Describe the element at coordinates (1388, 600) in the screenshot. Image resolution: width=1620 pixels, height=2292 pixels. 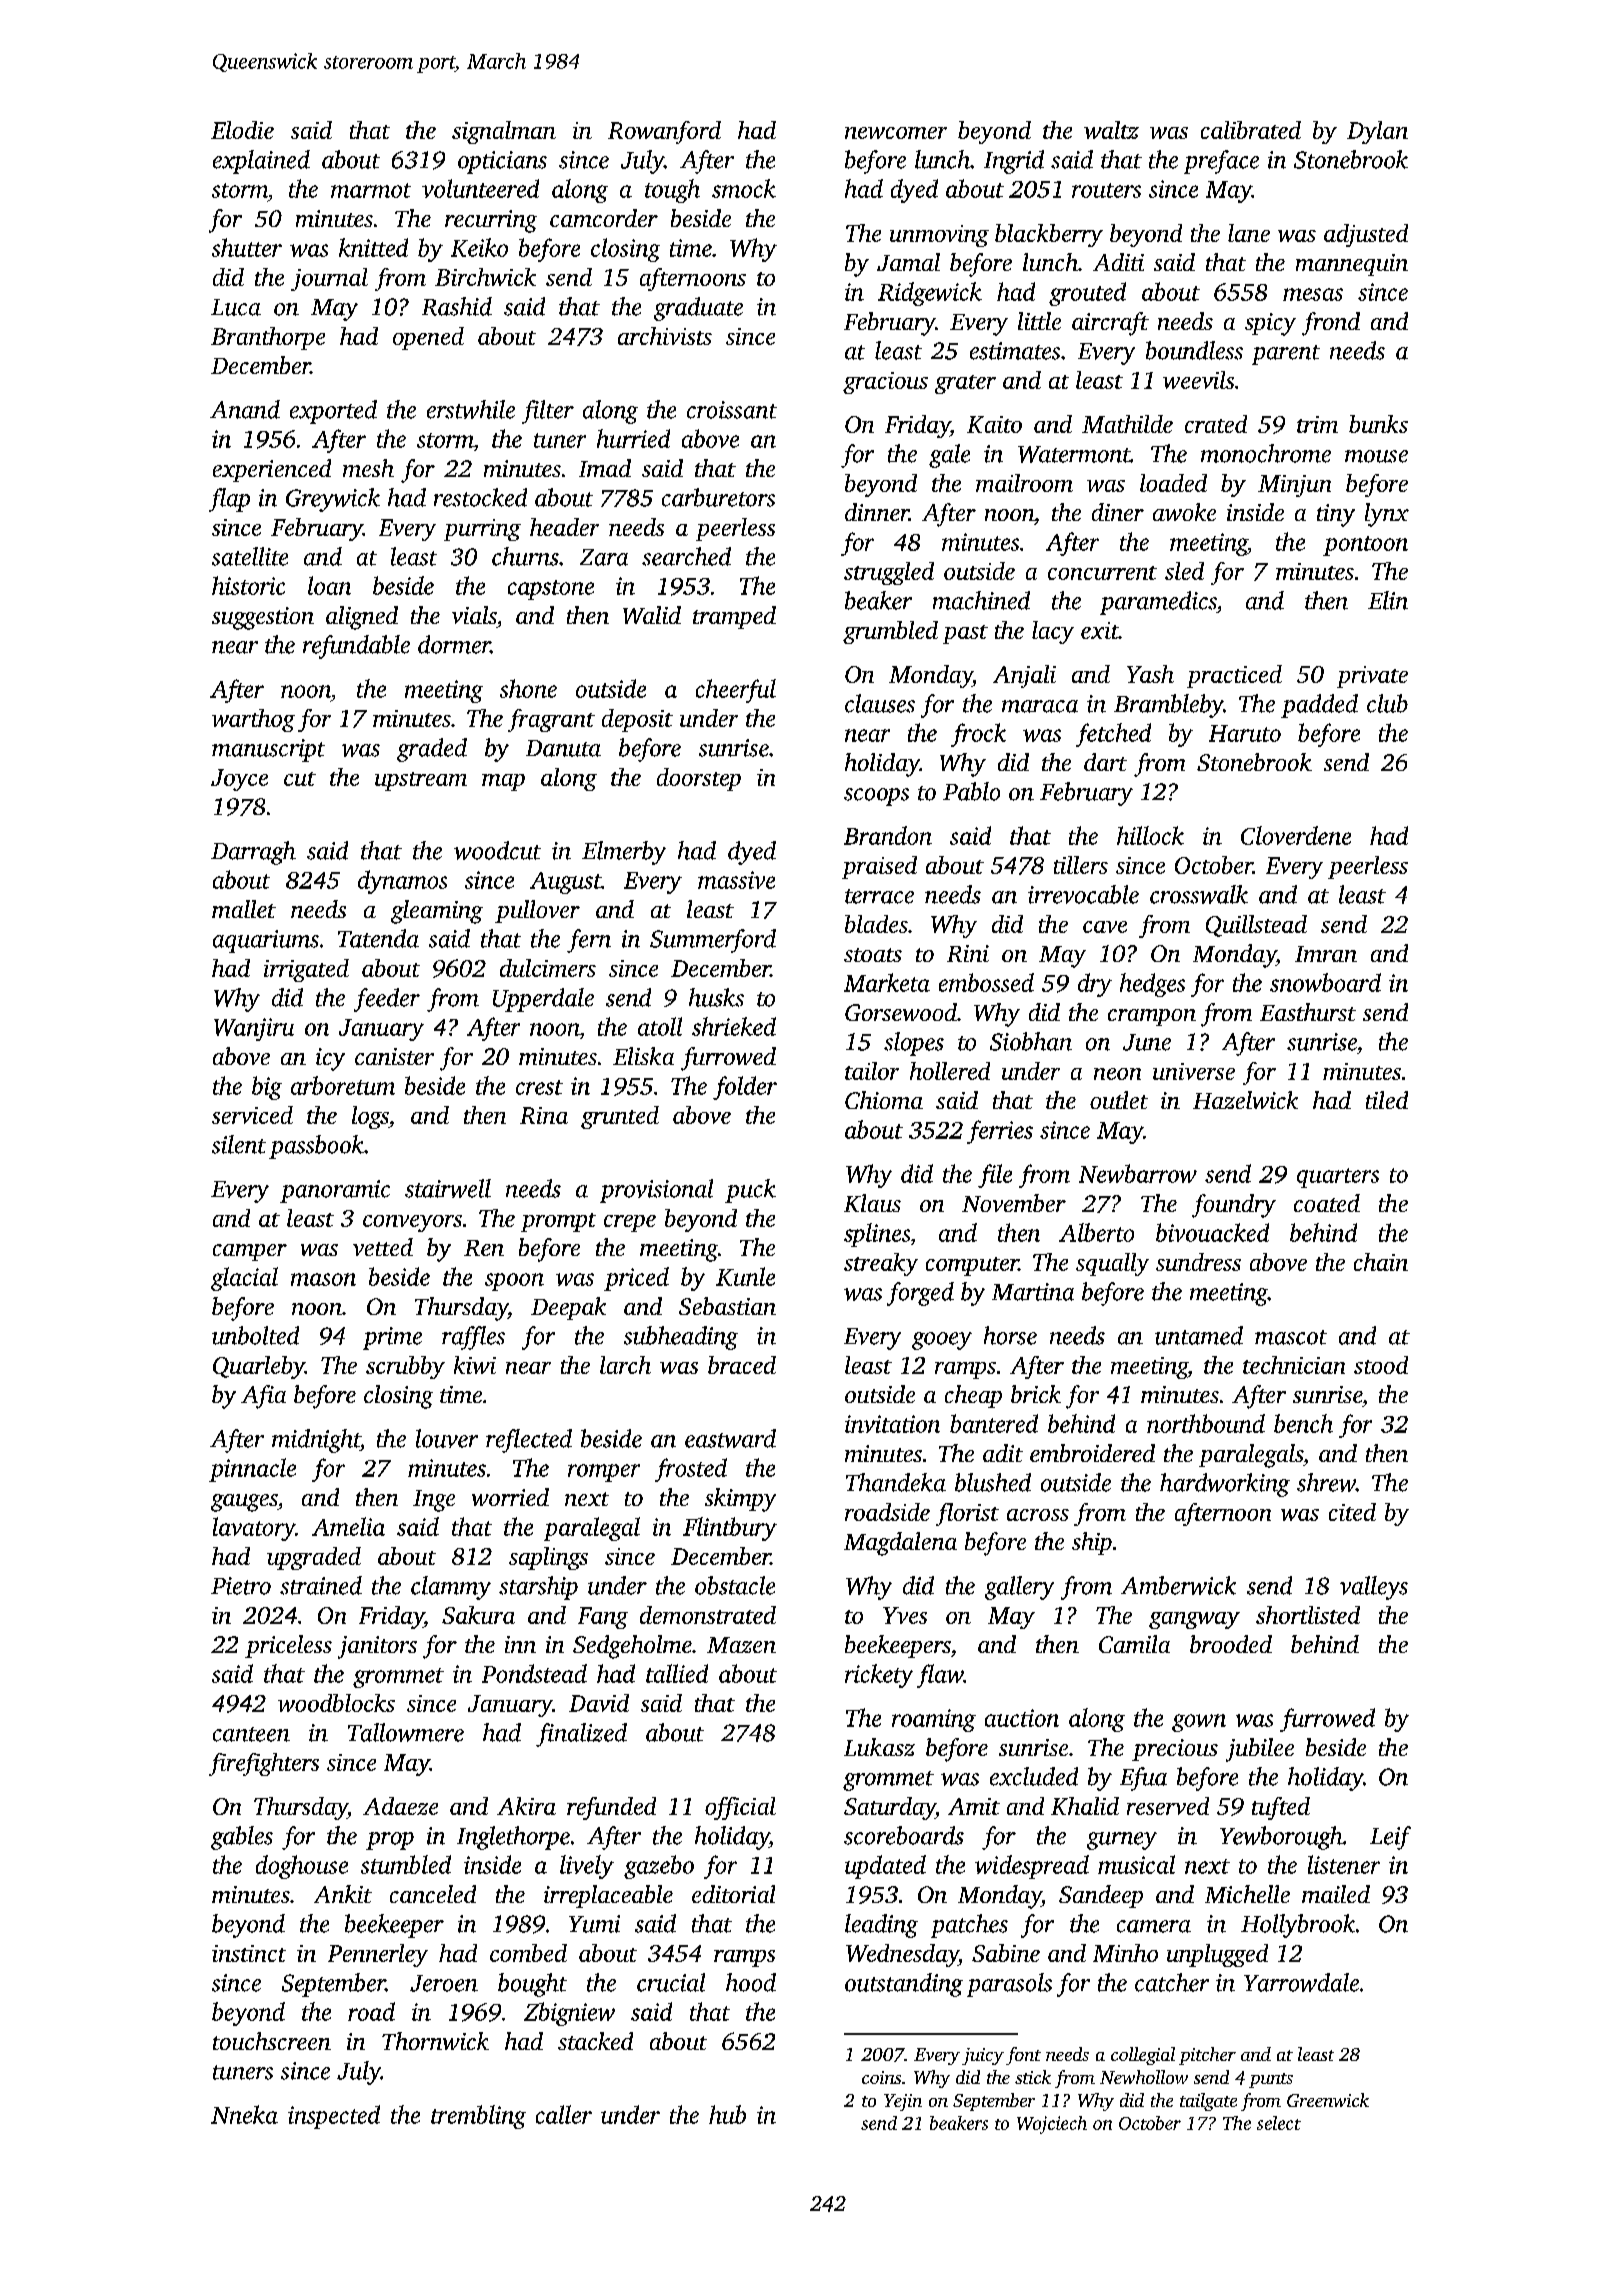
I see `Elin` at that location.
